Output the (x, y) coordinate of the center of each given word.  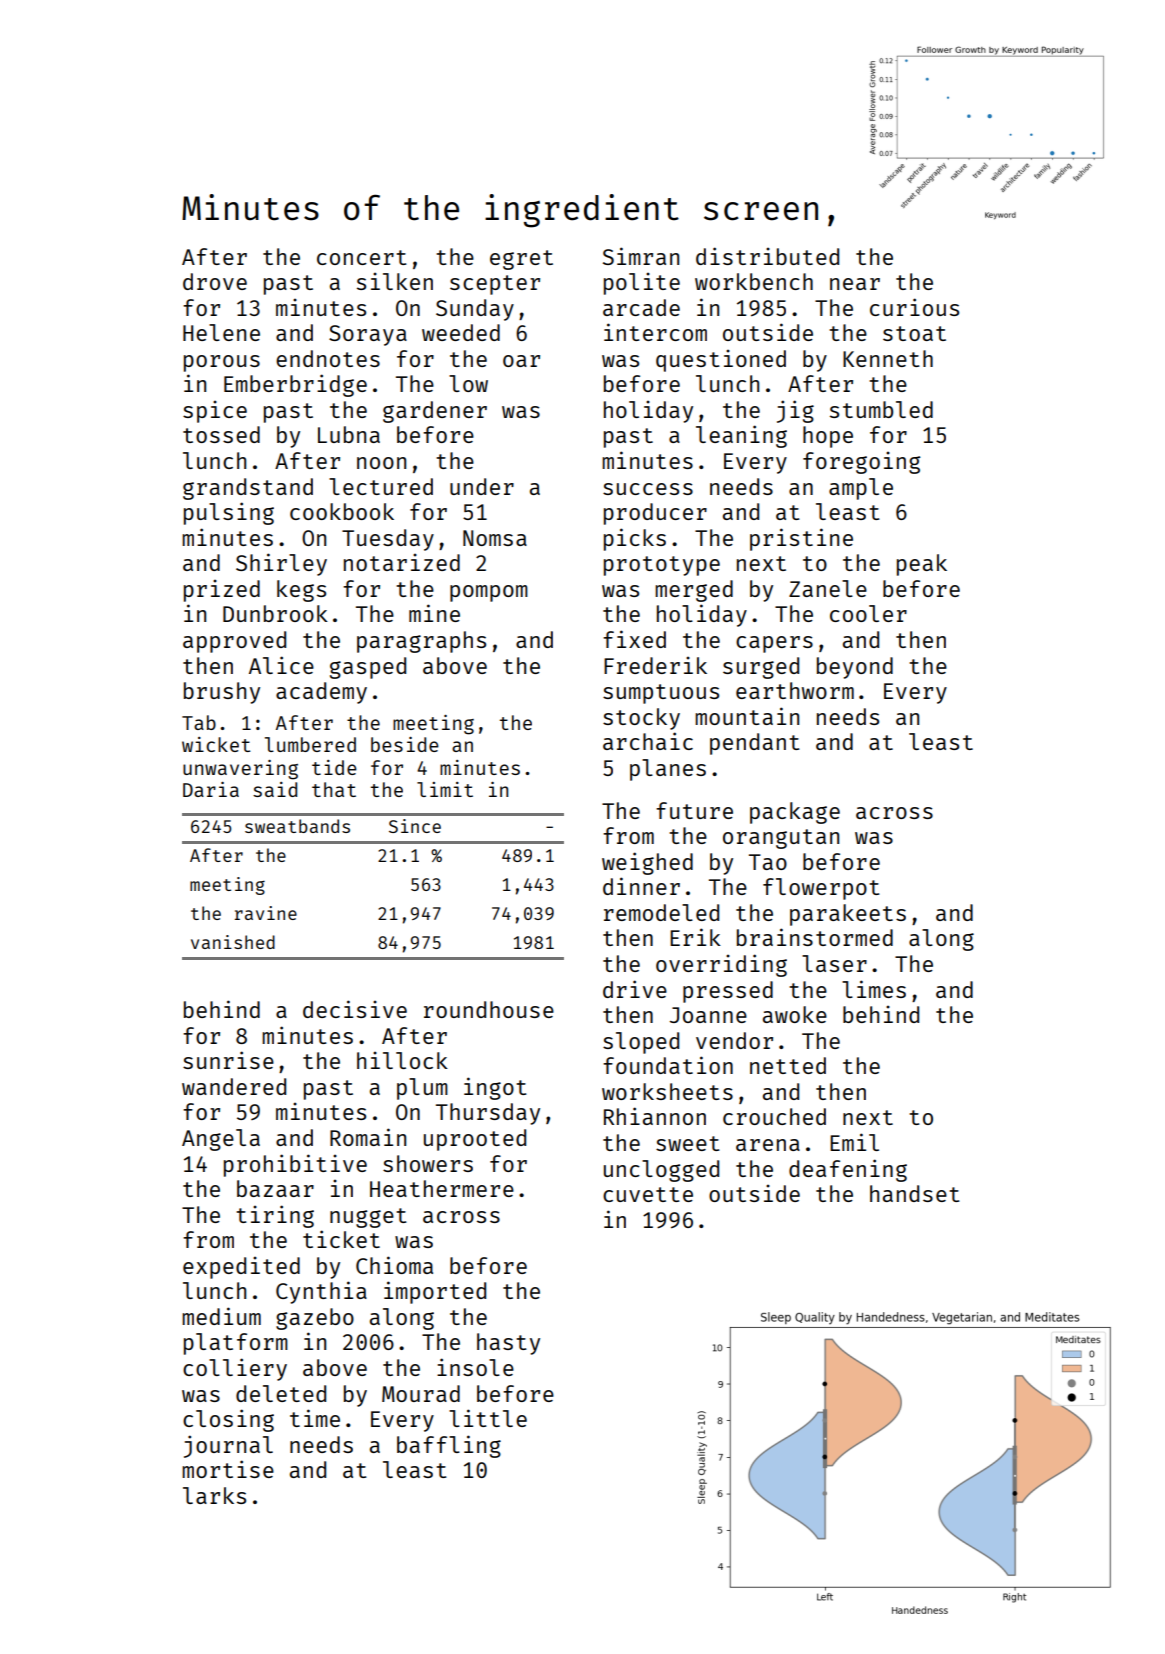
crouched (774, 1116)
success (648, 489)
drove (215, 281)
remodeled (661, 912)
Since (415, 826)
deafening (848, 1170)
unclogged (661, 1171)
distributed (767, 256)
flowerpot (821, 889)
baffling (449, 1446)
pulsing (229, 513)
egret (521, 260)
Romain (368, 1137)
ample (861, 489)
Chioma (394, 1265)
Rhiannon (655, 1116)
